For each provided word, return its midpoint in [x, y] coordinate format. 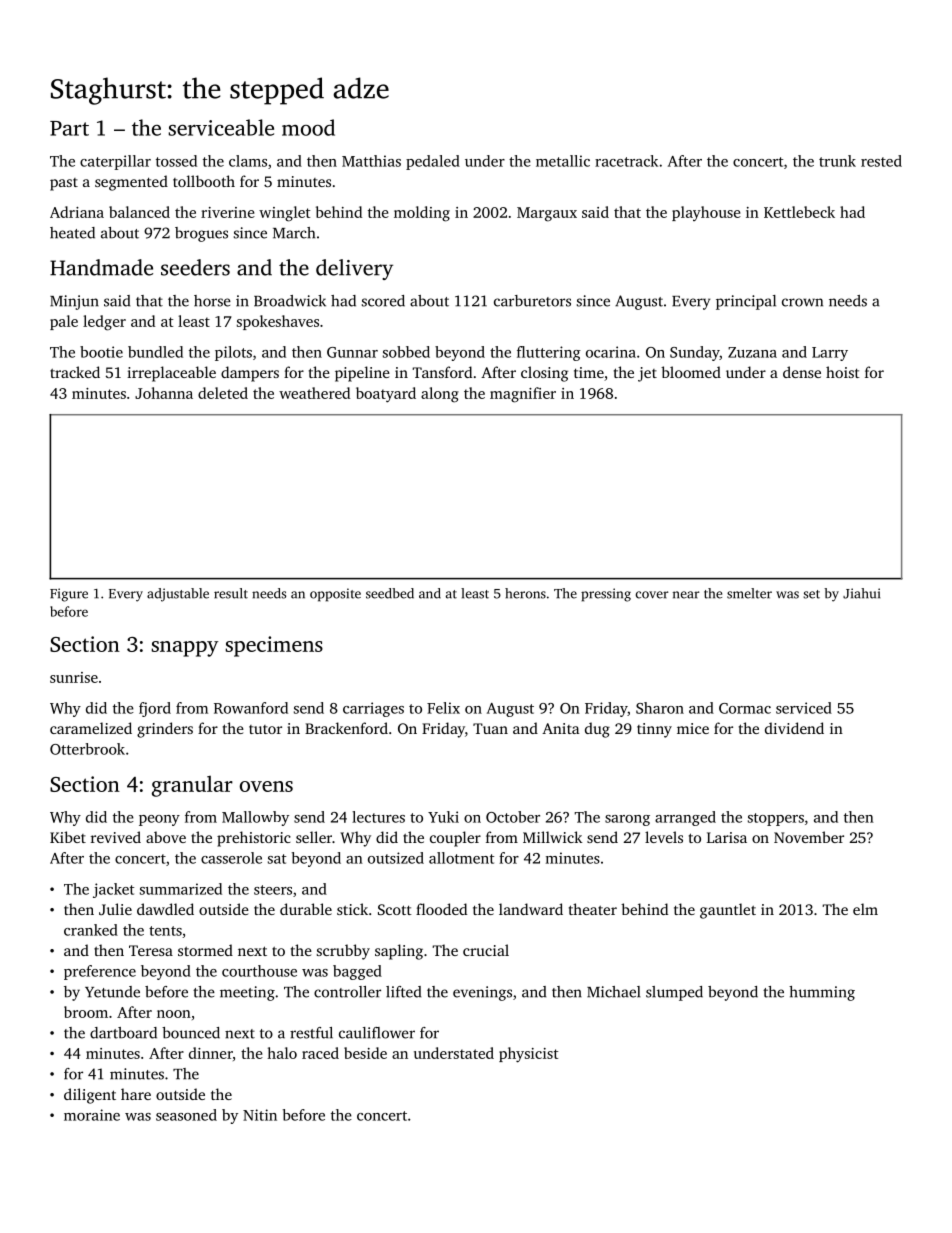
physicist [528, 1055]
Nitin [260, 1115]
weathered [314, 393]
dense [802, 372]
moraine [92, 1115]
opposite [335, 595]
